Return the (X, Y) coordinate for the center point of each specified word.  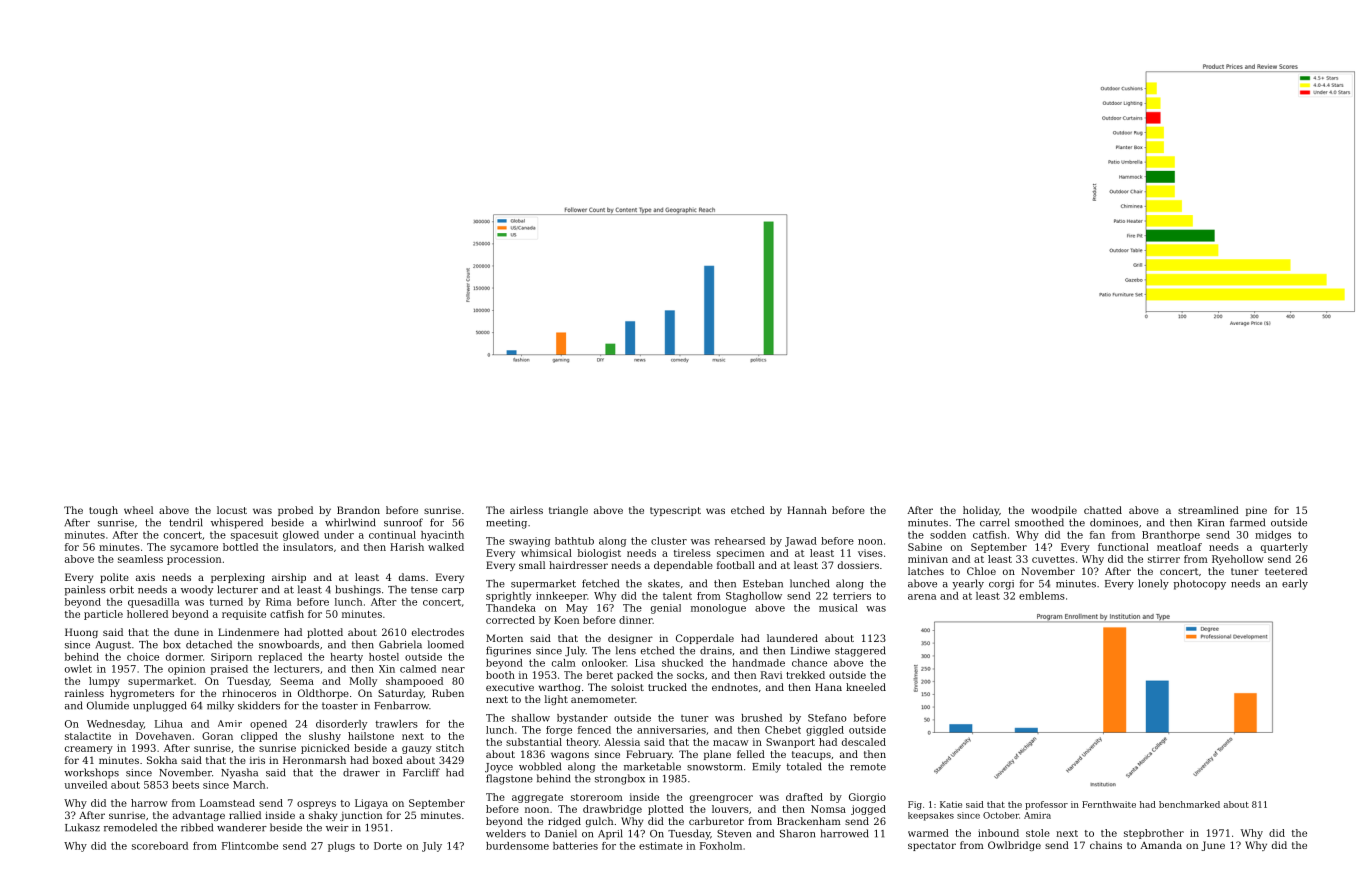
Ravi (772, 675)
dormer (184, 657)
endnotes (735, 687)
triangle (568, 511)
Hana (828, 687)
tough (103, 511)
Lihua (169, 724)
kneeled (866, 687)
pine (1256, 511)
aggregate (537, 798)
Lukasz (82, 827)
